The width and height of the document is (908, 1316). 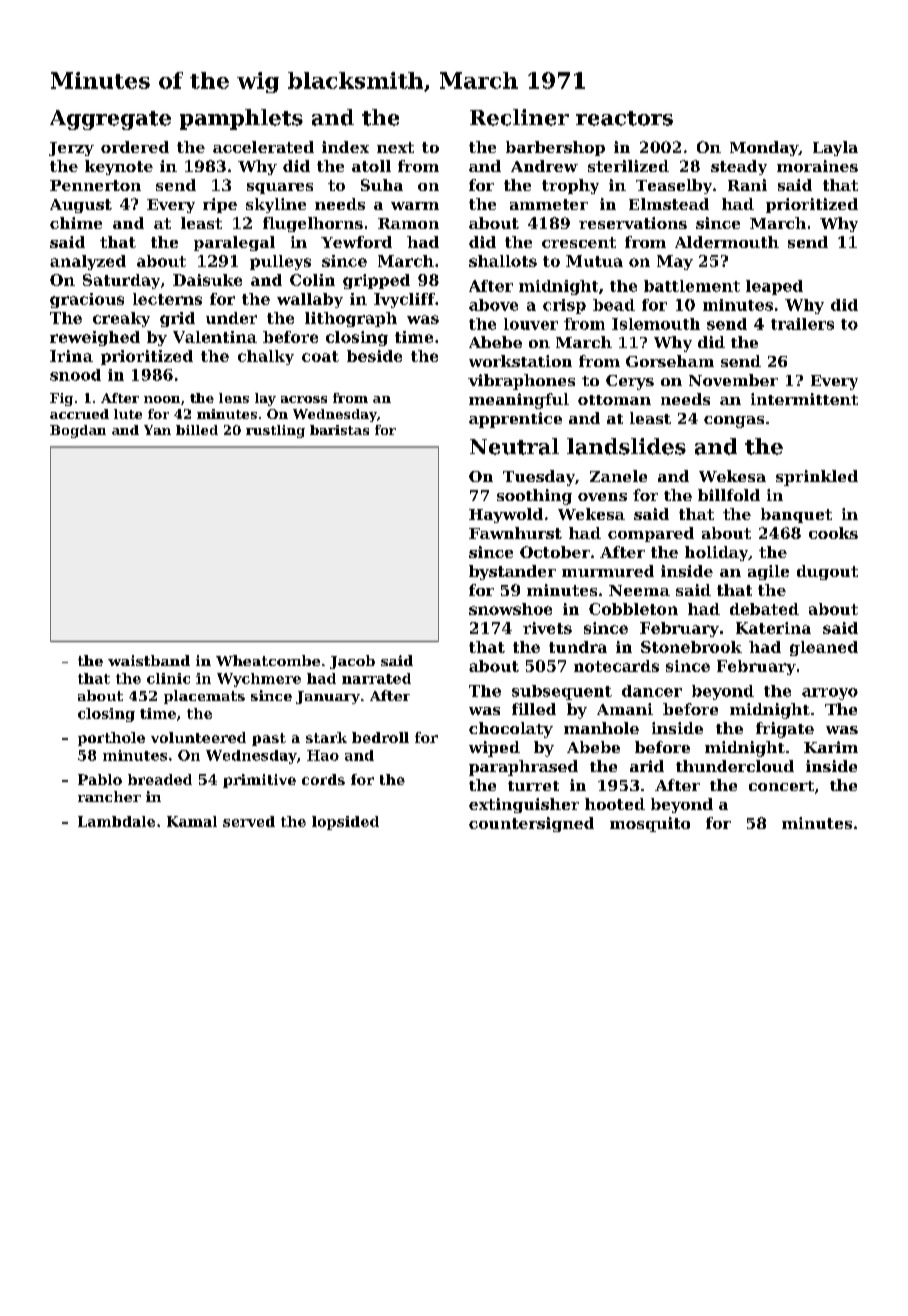 I want to click on reactors, so click(x=624, y=118).
